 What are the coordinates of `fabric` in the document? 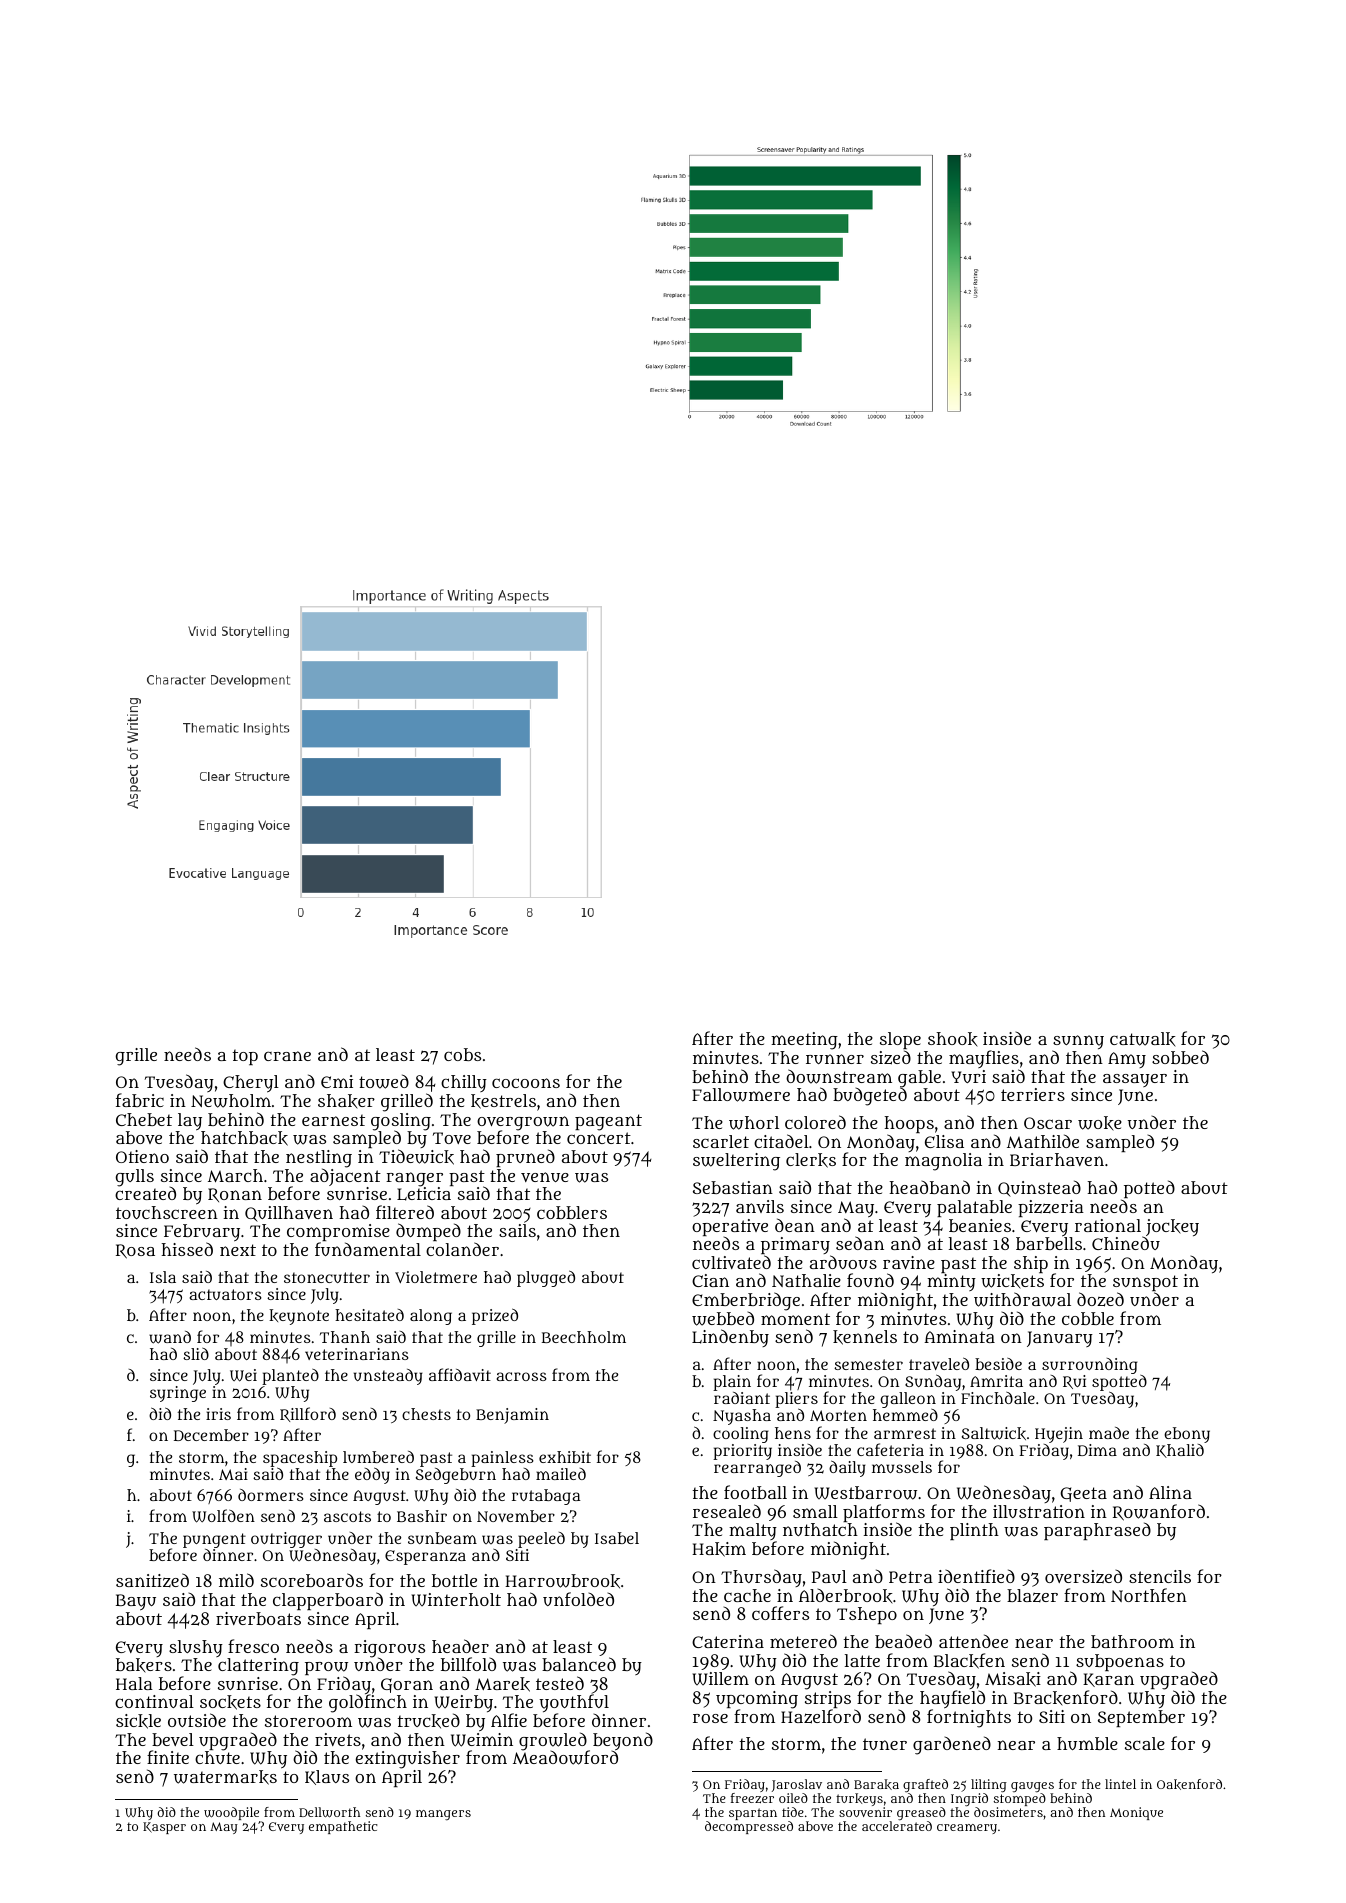 It's located at (140, 1100).
